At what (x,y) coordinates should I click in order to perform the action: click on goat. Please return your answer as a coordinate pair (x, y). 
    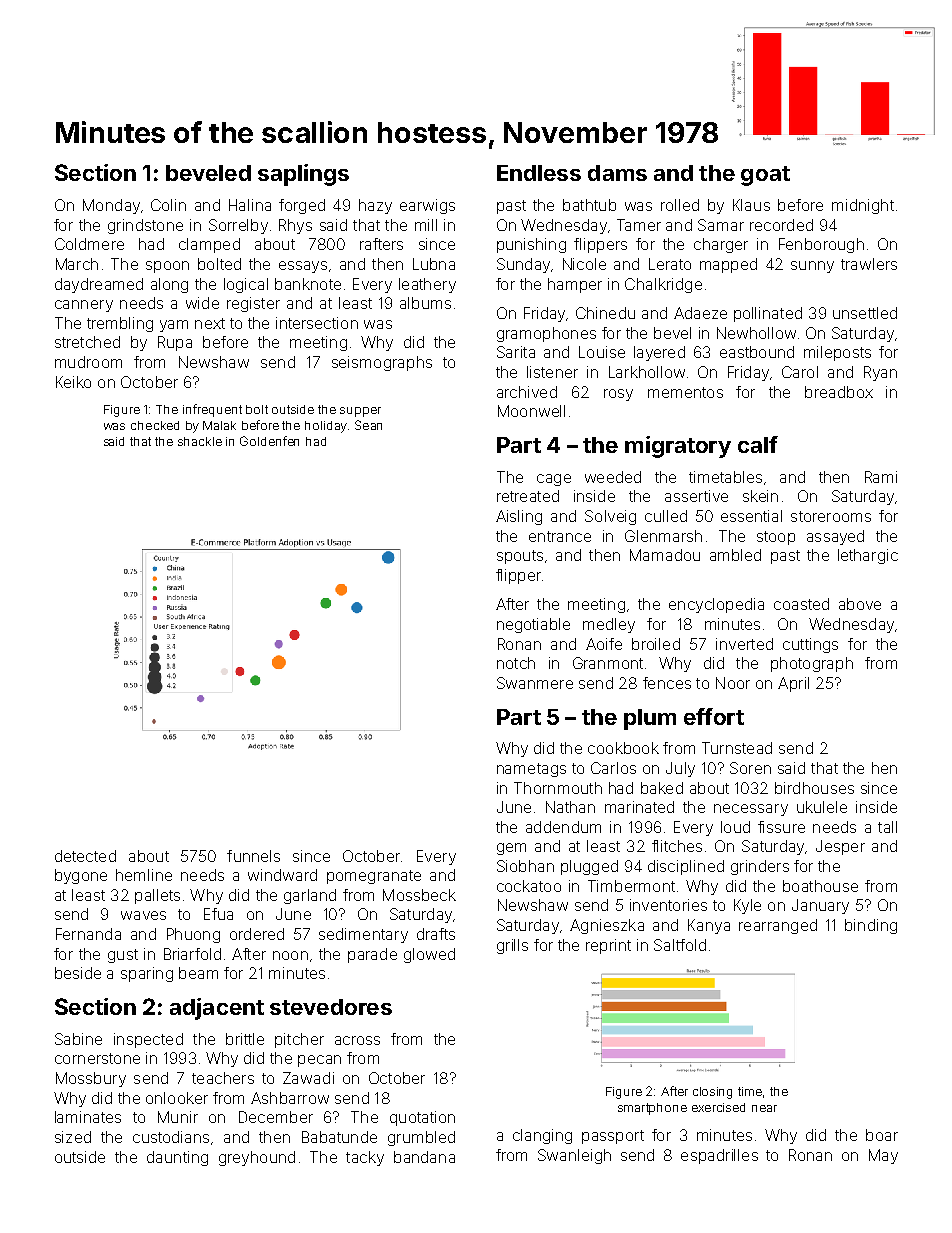
    Looking at the image, I should click on (765, 176).
